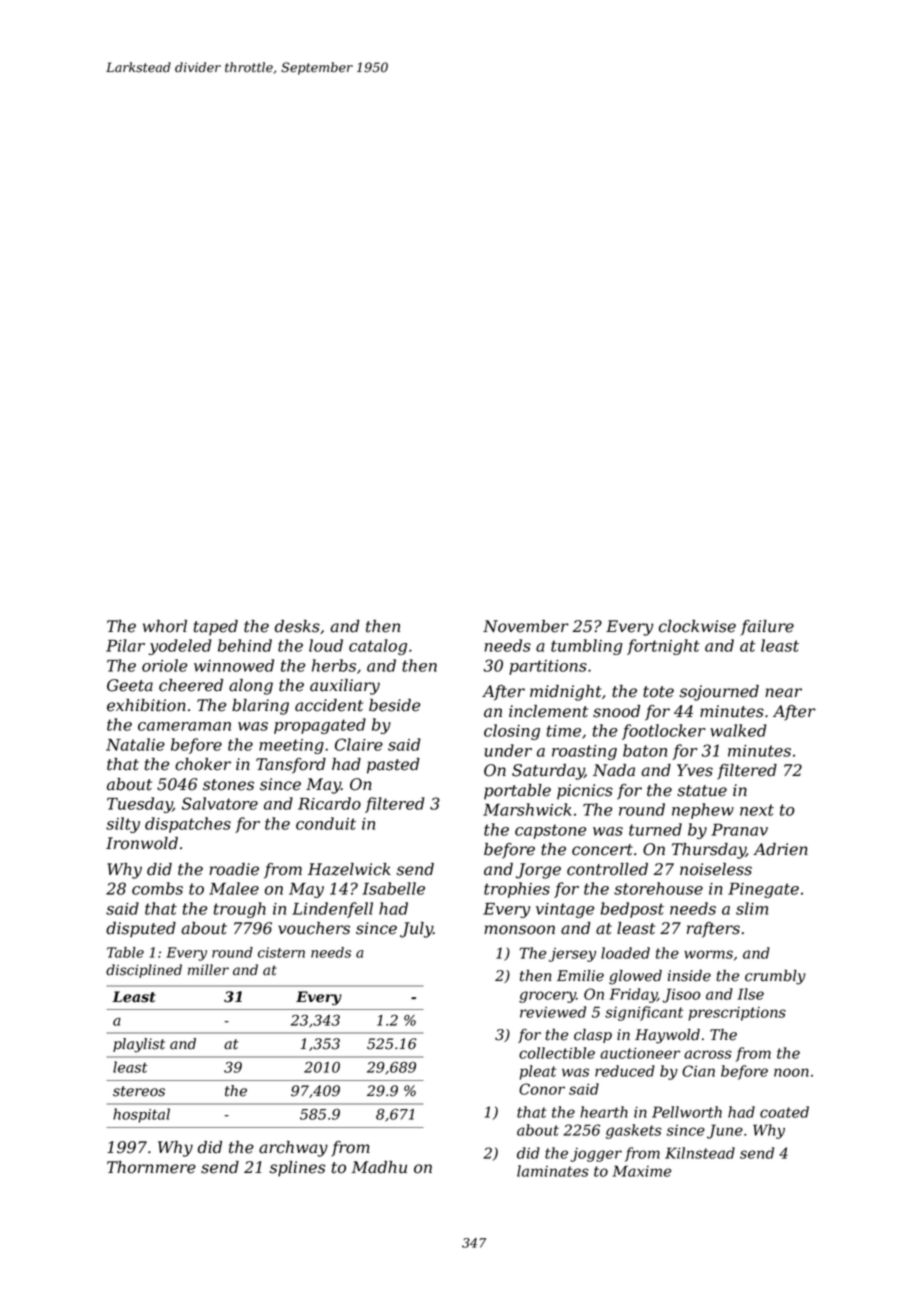  Describe the element at coordinates (548, 711) in the document. I see `inclement` at that location.
